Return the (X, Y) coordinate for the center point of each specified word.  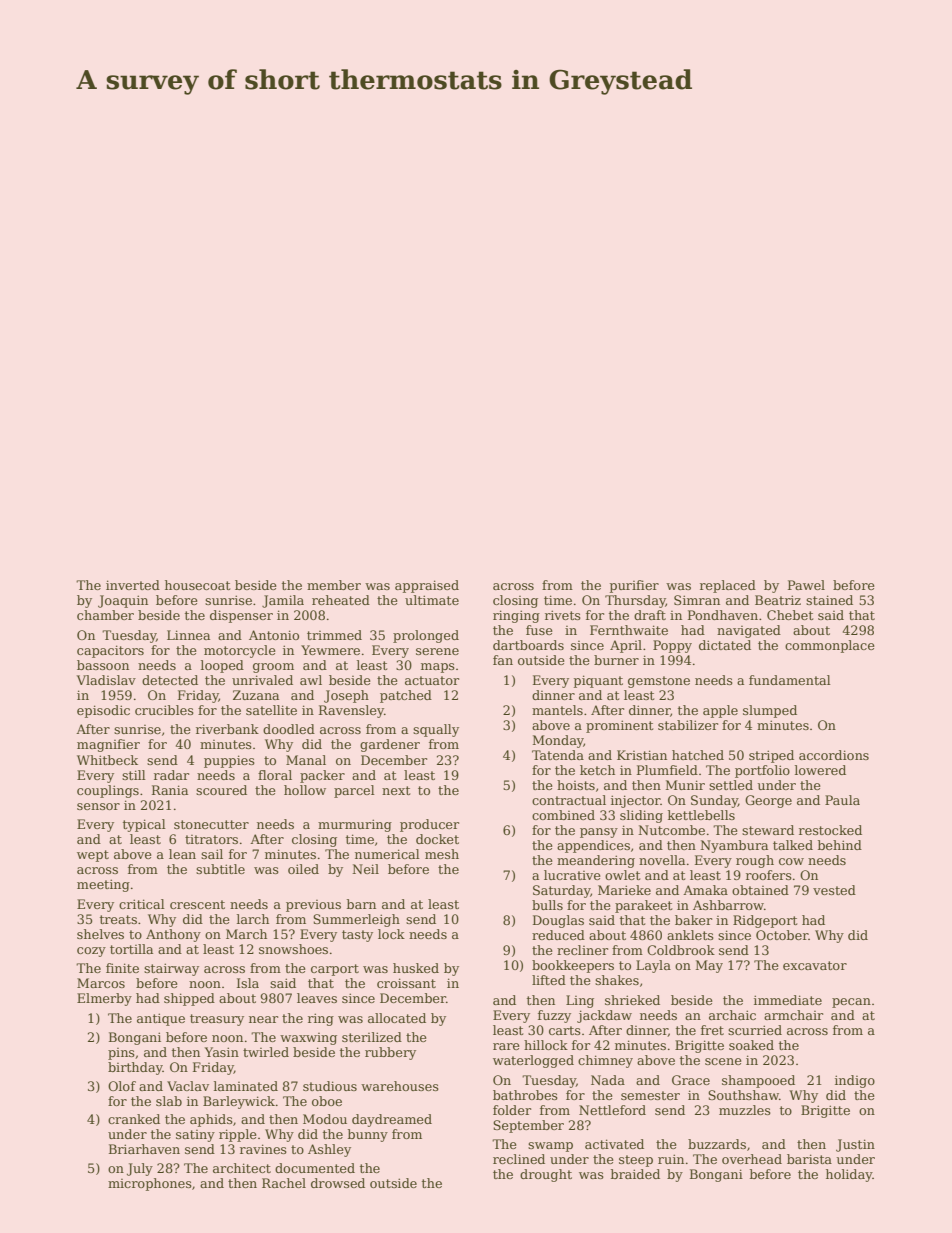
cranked (134, 1119)
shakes (617, 980)
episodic (103, 711)
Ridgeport (765, 921)
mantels (557, 710)
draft (650, 615)
